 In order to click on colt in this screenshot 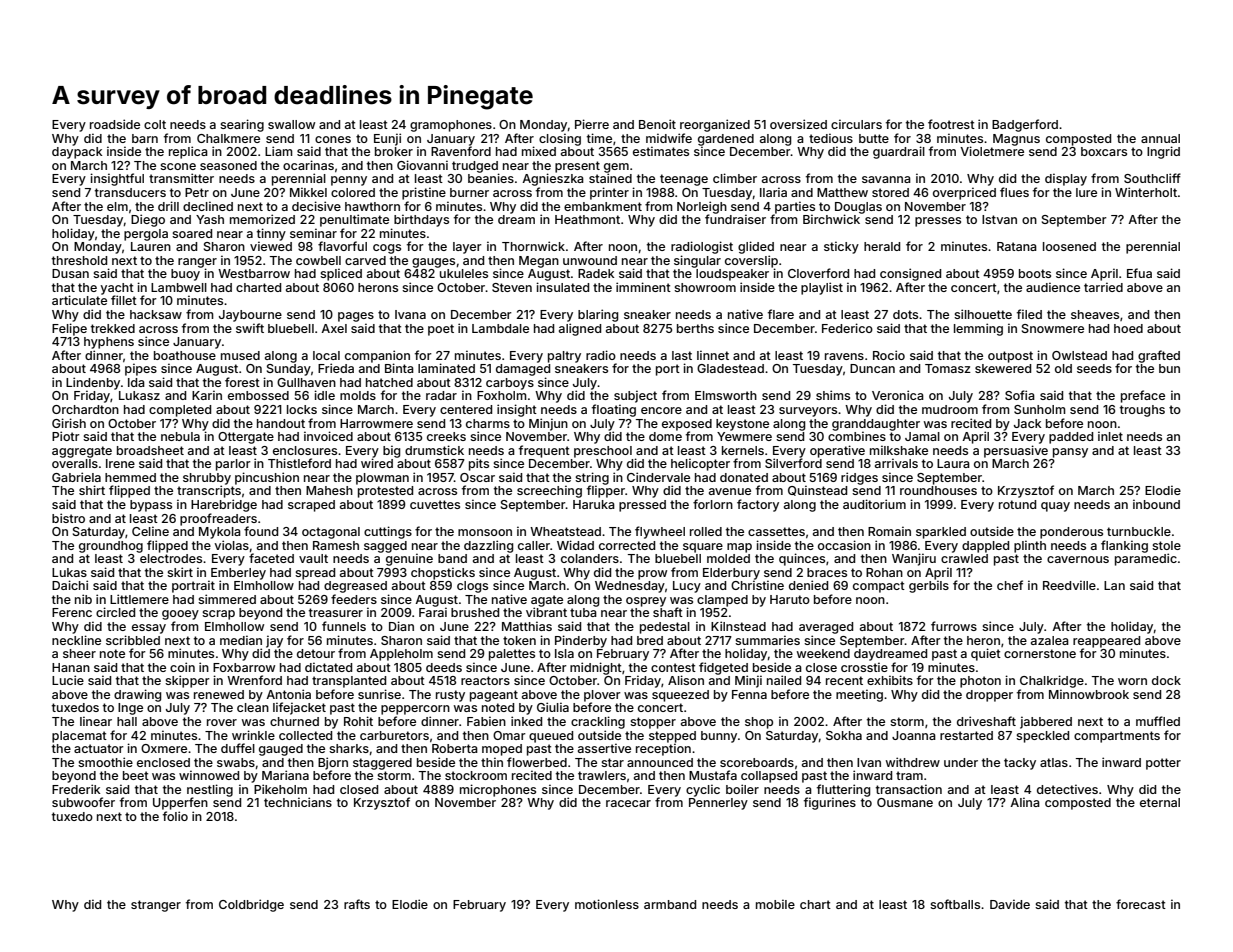, I will do `click(155, 124)`.
